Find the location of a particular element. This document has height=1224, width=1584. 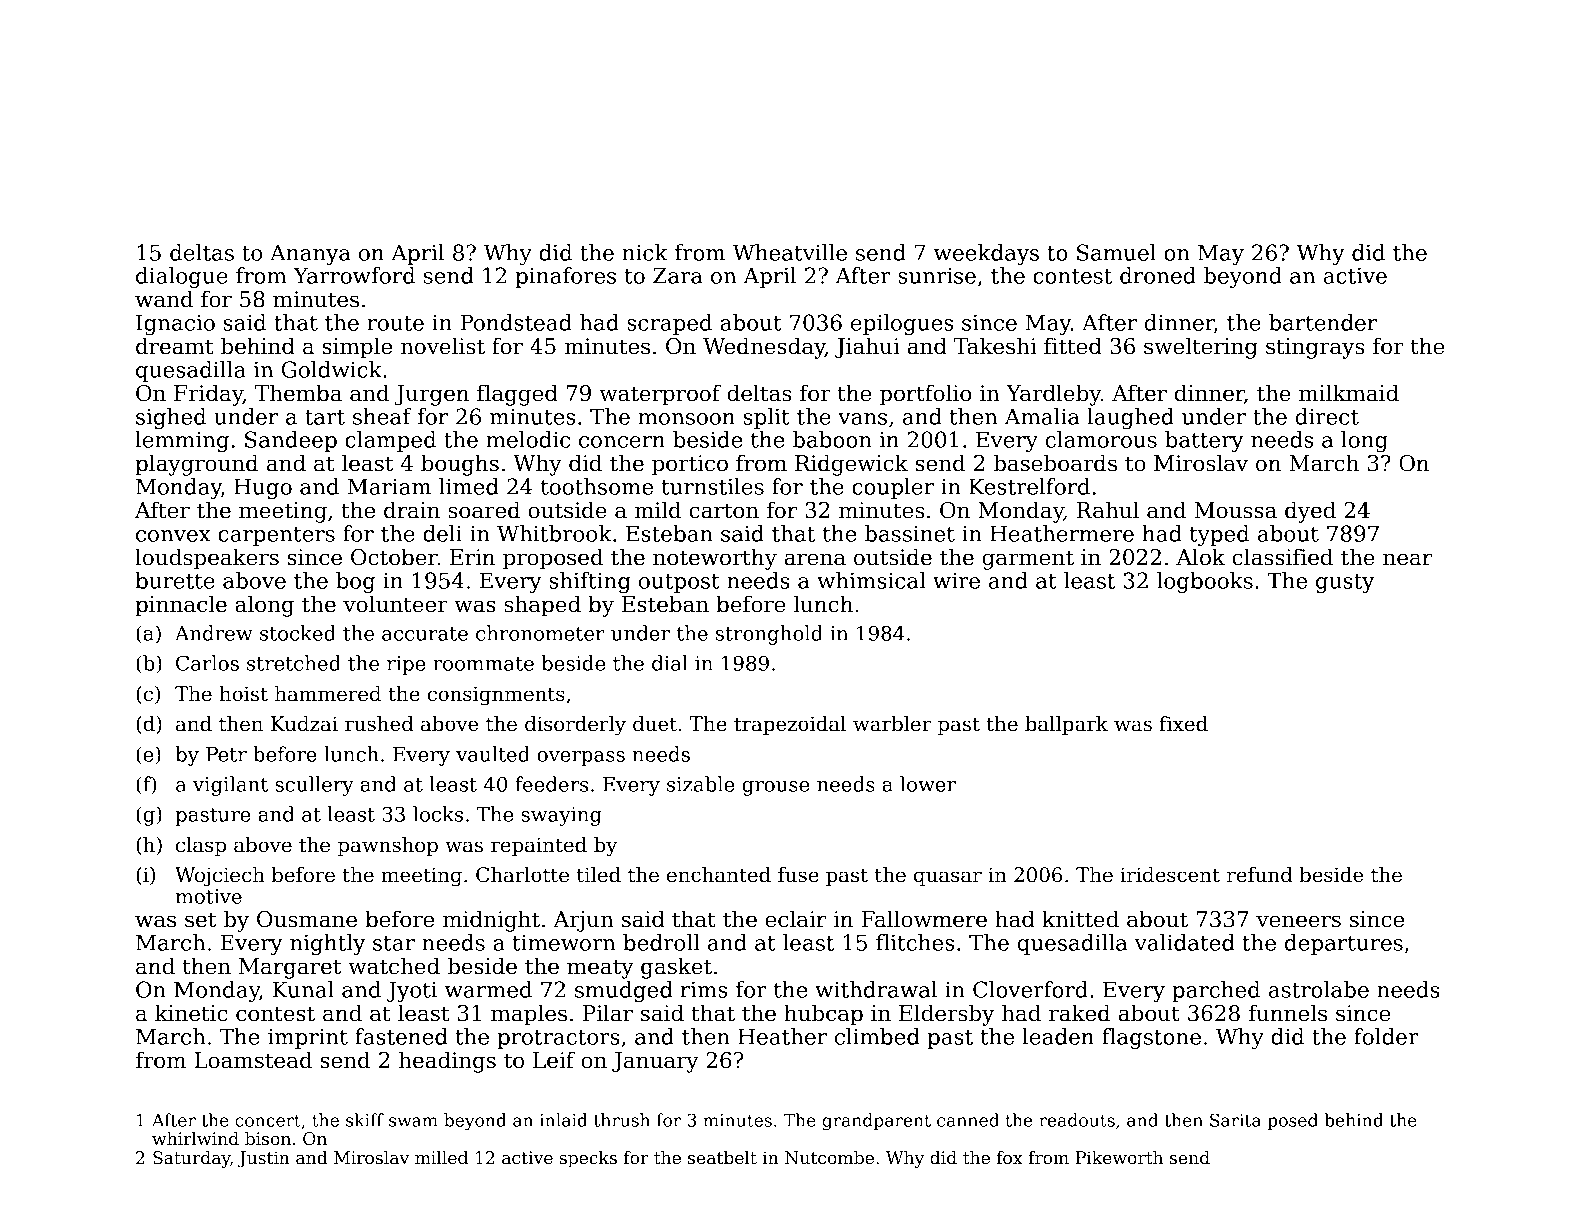

flagstone is located at coordinates (1151, 1038).
